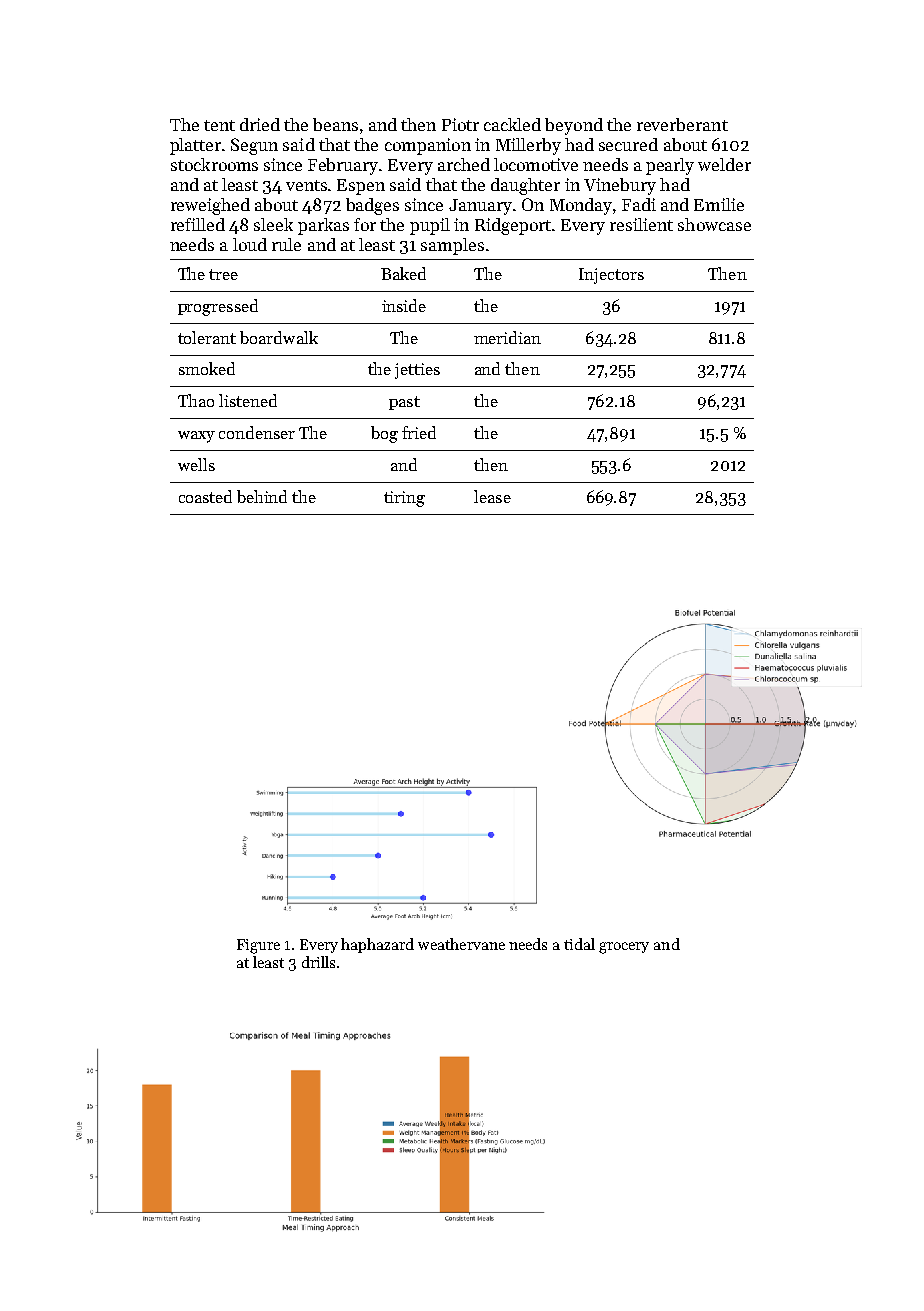 Image resolution: width=924 pixels, height=1311 pixels. I want to click on grocery, so click(624, 948).
